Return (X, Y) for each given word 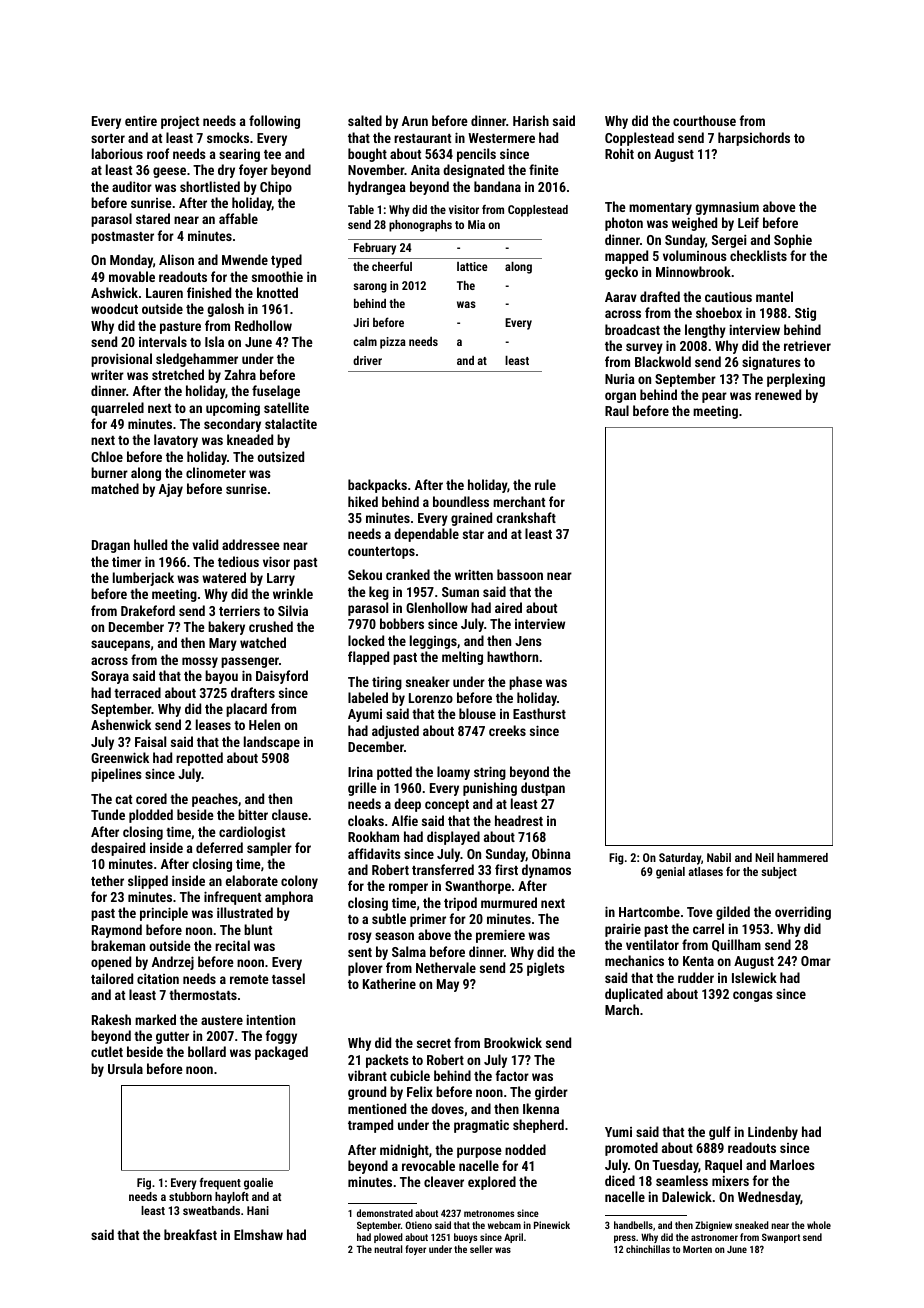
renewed (778, 394)
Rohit (619, 153)
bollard (207, 1051)
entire (141, 120)
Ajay (171, 490)
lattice (472, 266)
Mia (476, 224)
